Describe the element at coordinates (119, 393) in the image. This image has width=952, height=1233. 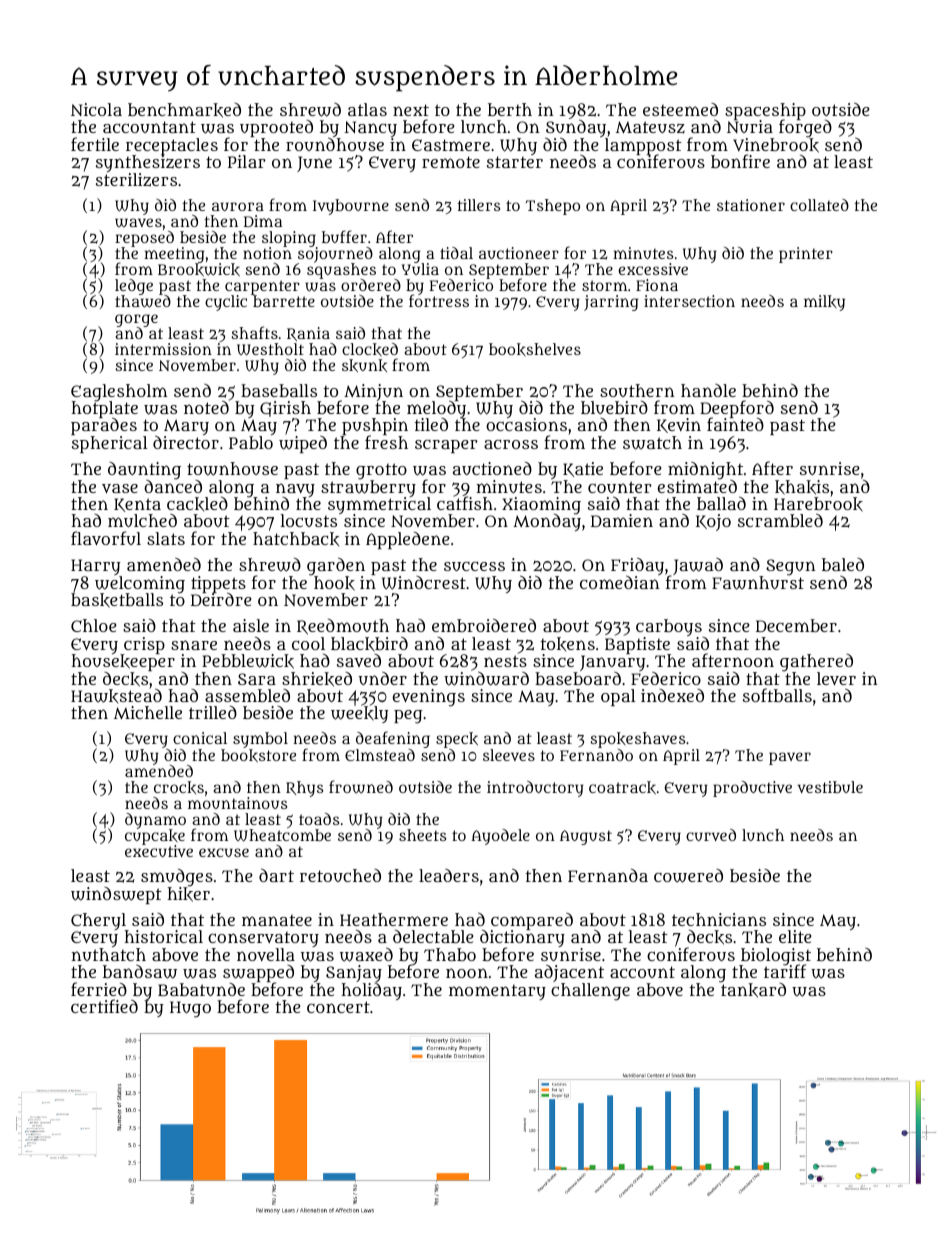
I see `Eaglesholm` at that location.
